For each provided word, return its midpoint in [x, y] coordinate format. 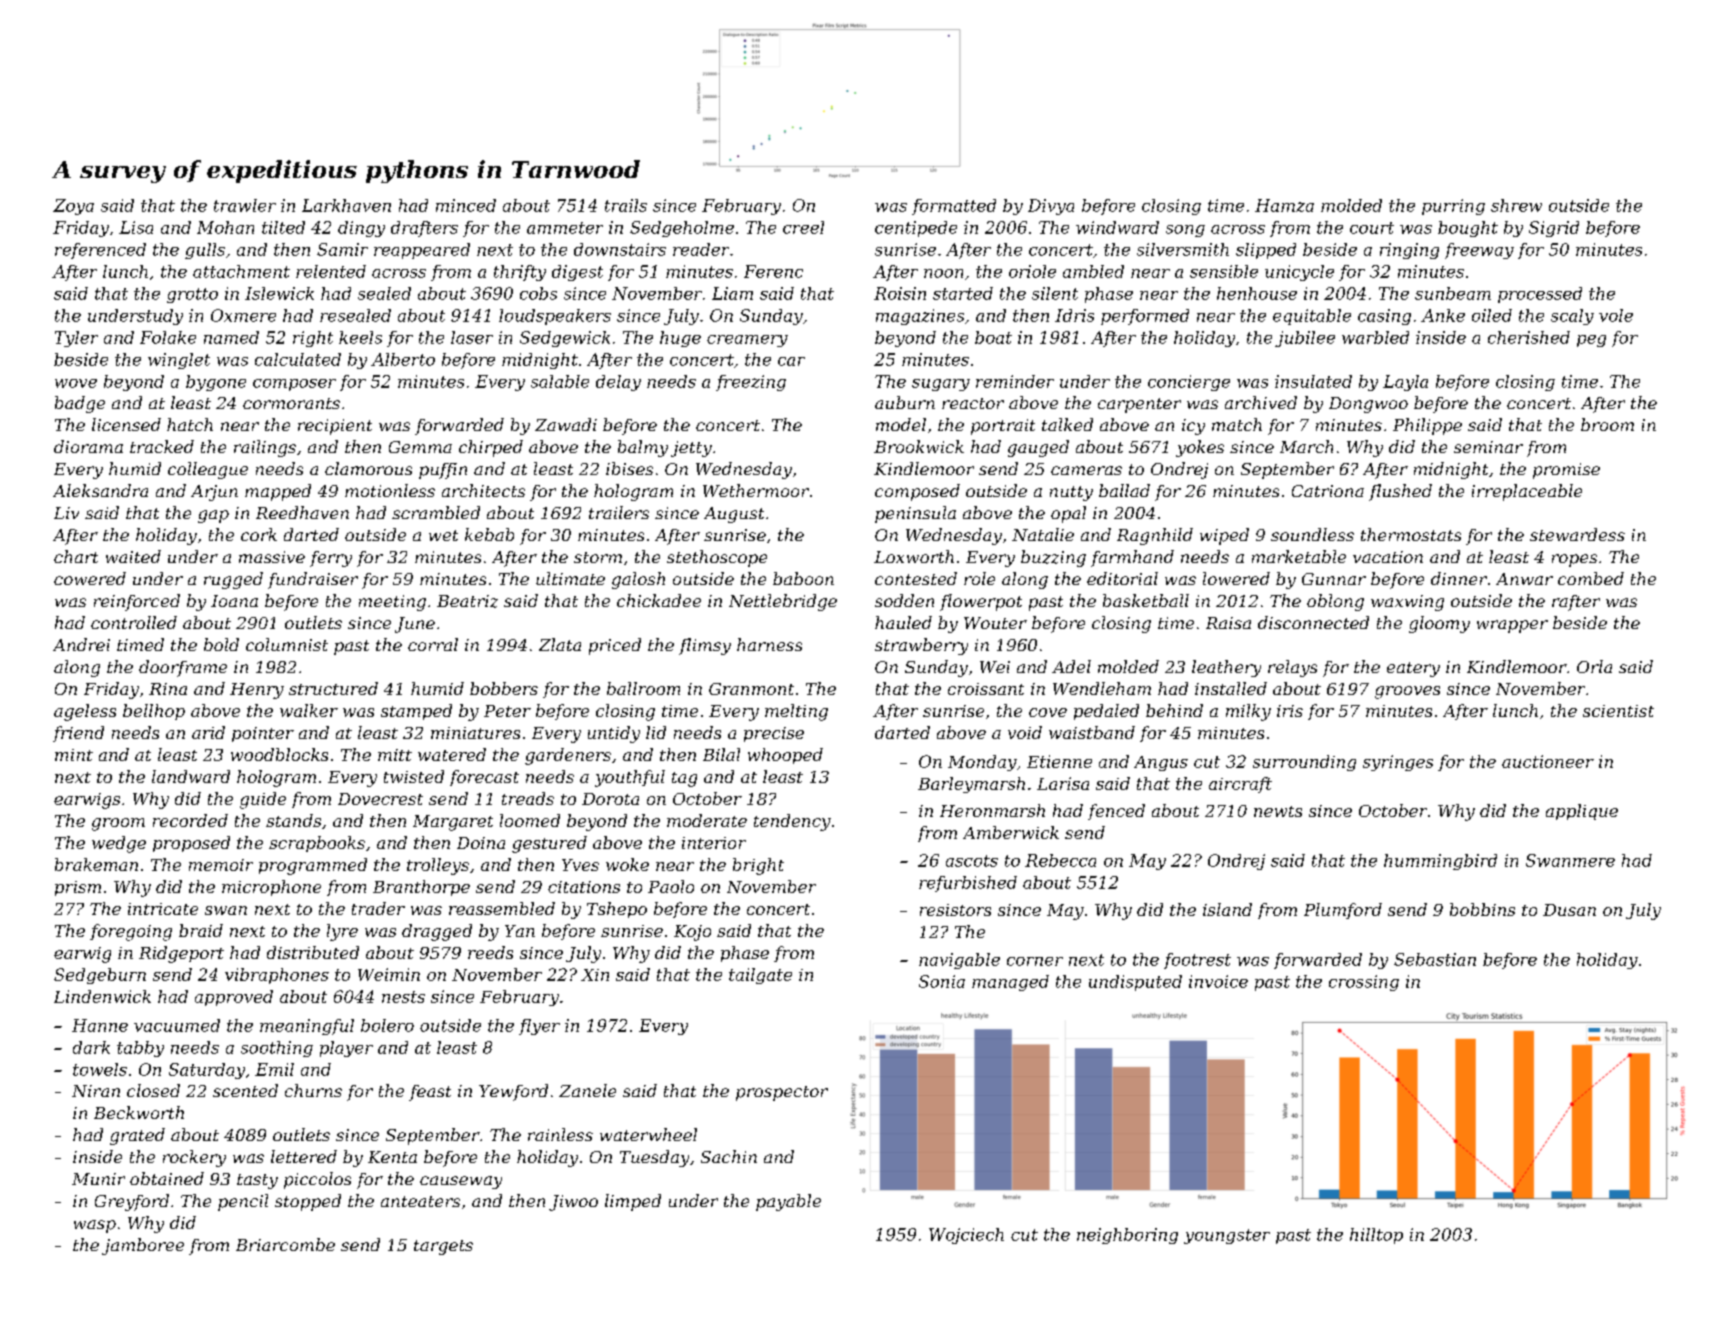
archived [1261, 402]
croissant [986, 689]
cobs [538, 293]
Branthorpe [421, 888]
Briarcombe [285, 1244]
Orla [1594, 666]
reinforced [137, 602]
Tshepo [617, 910]
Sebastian [1435, 959]
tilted [283, 227]
